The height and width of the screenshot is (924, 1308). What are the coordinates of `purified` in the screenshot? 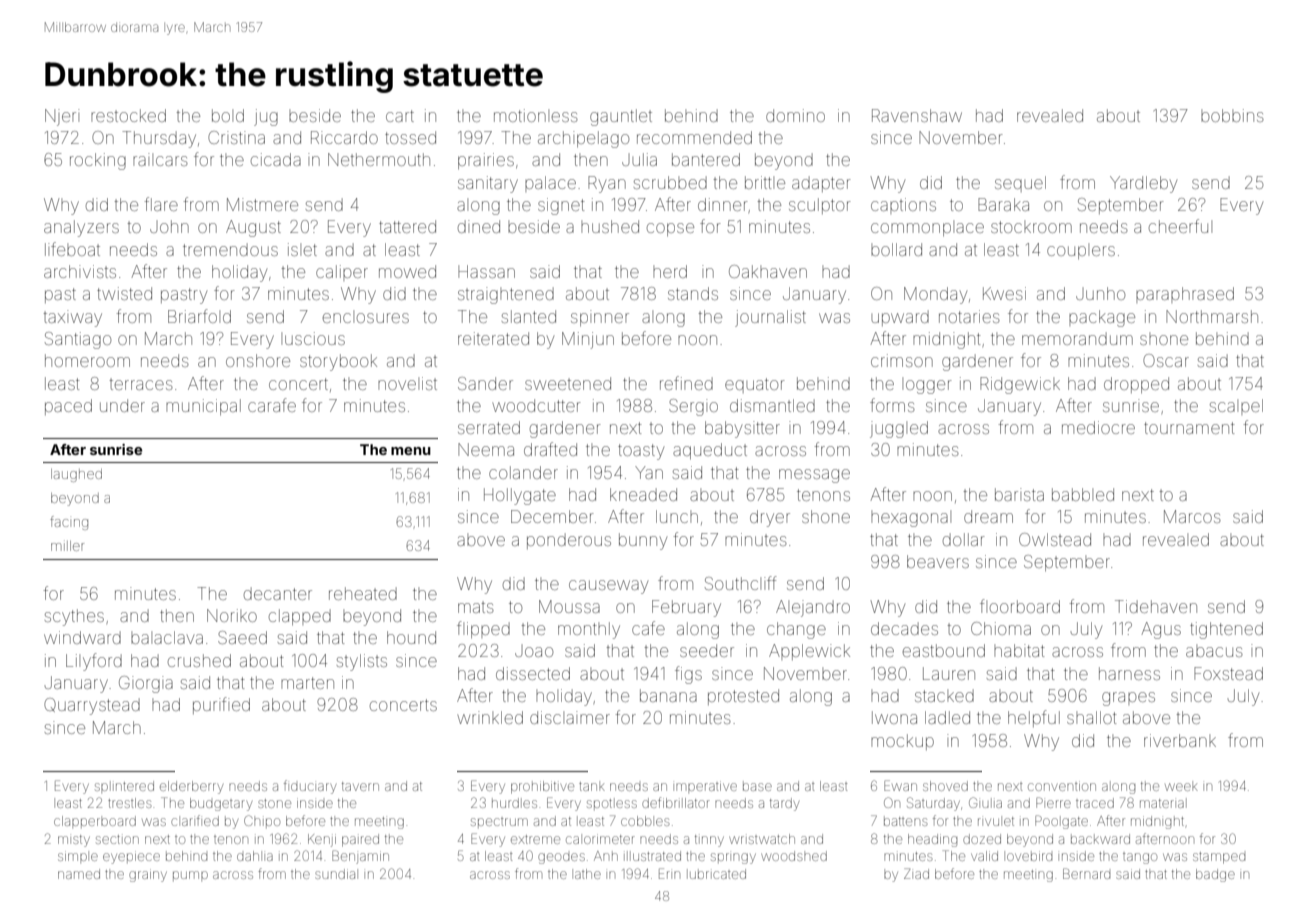 It's located at (221, 705).
